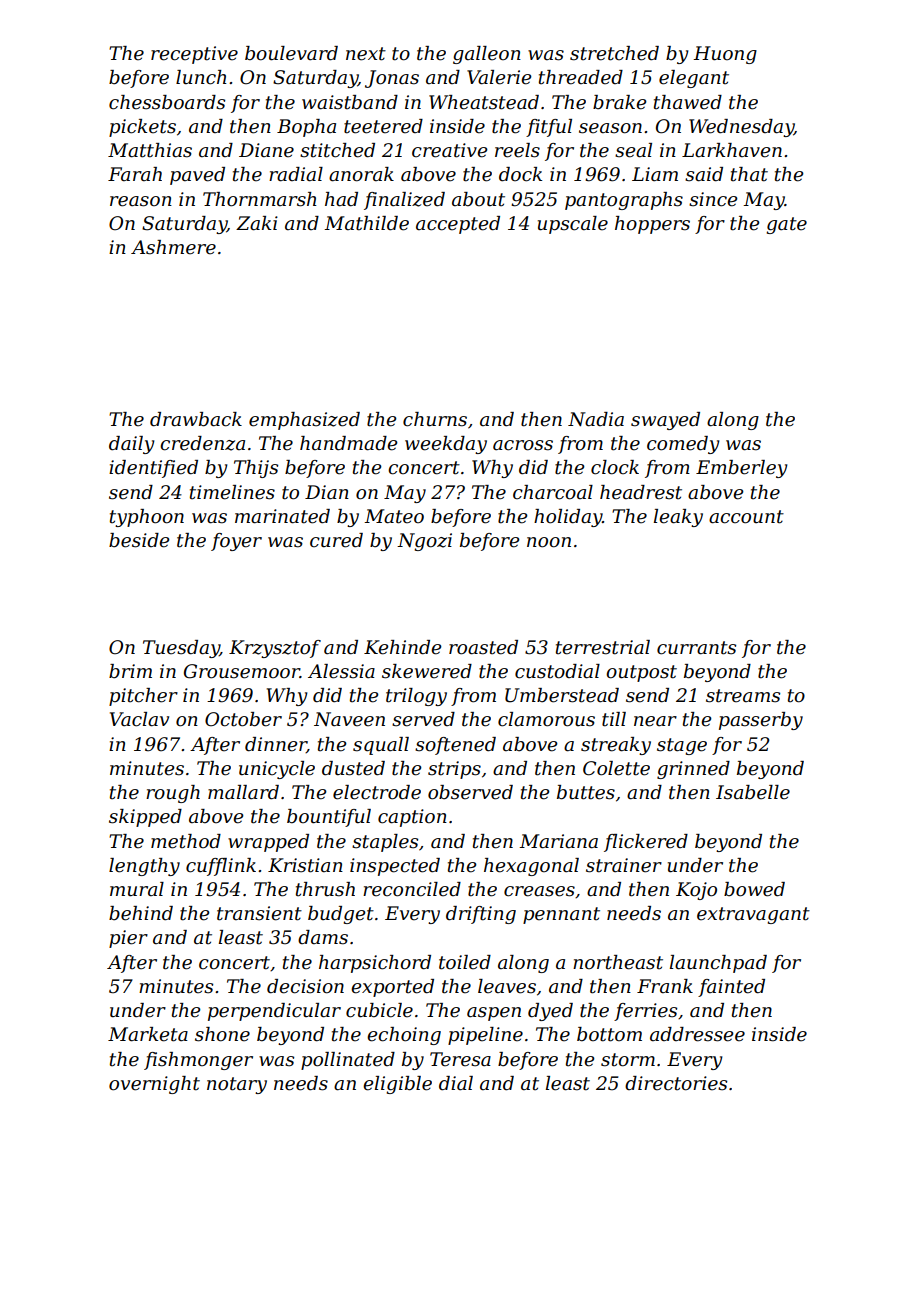  I want to click on mural, so click(137, 889).
